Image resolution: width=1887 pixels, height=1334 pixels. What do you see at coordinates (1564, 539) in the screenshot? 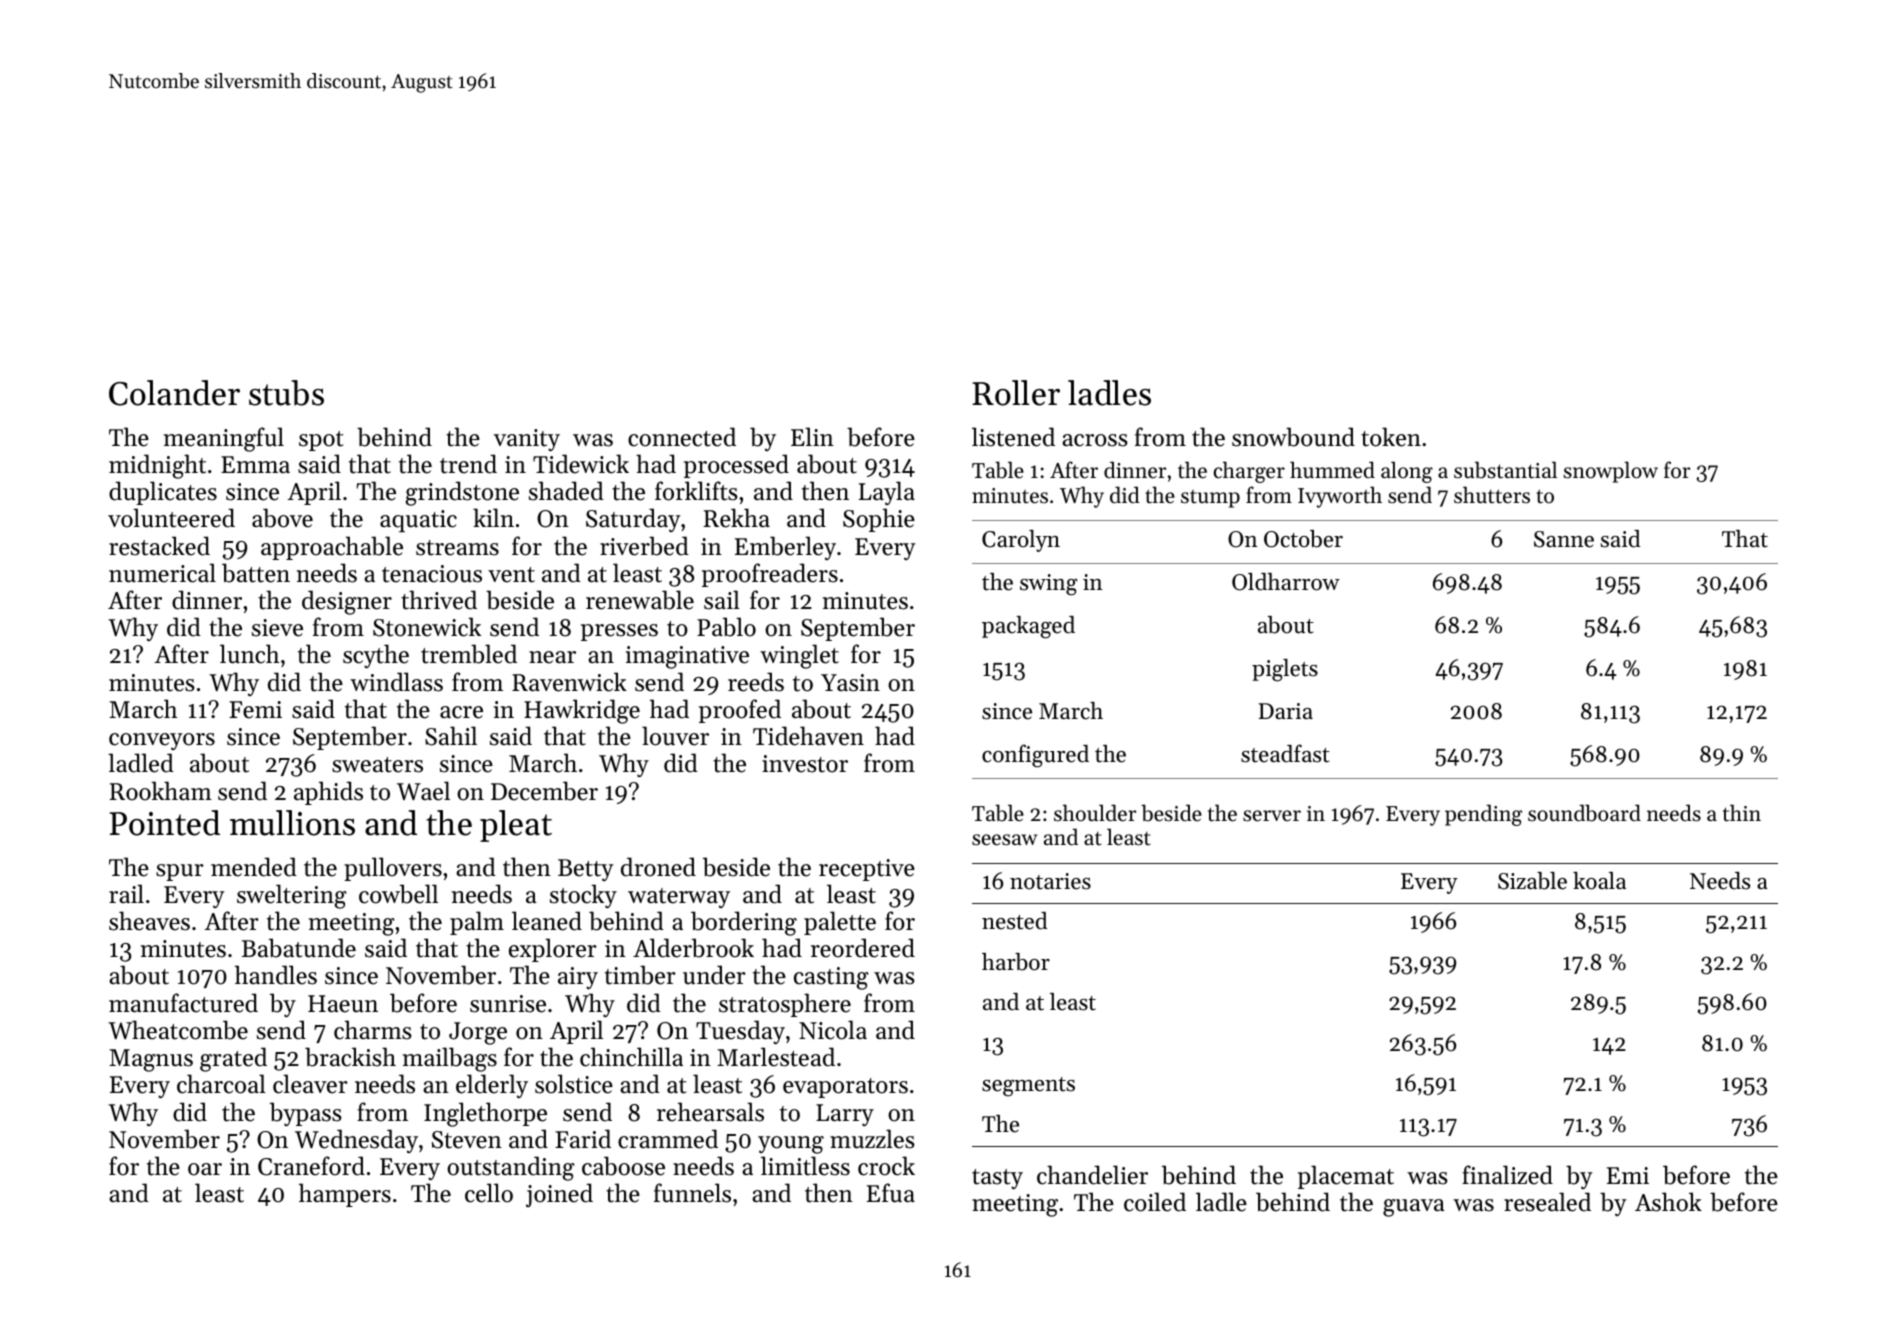
I see `Sanne` at bounding box center [1564, 539].
